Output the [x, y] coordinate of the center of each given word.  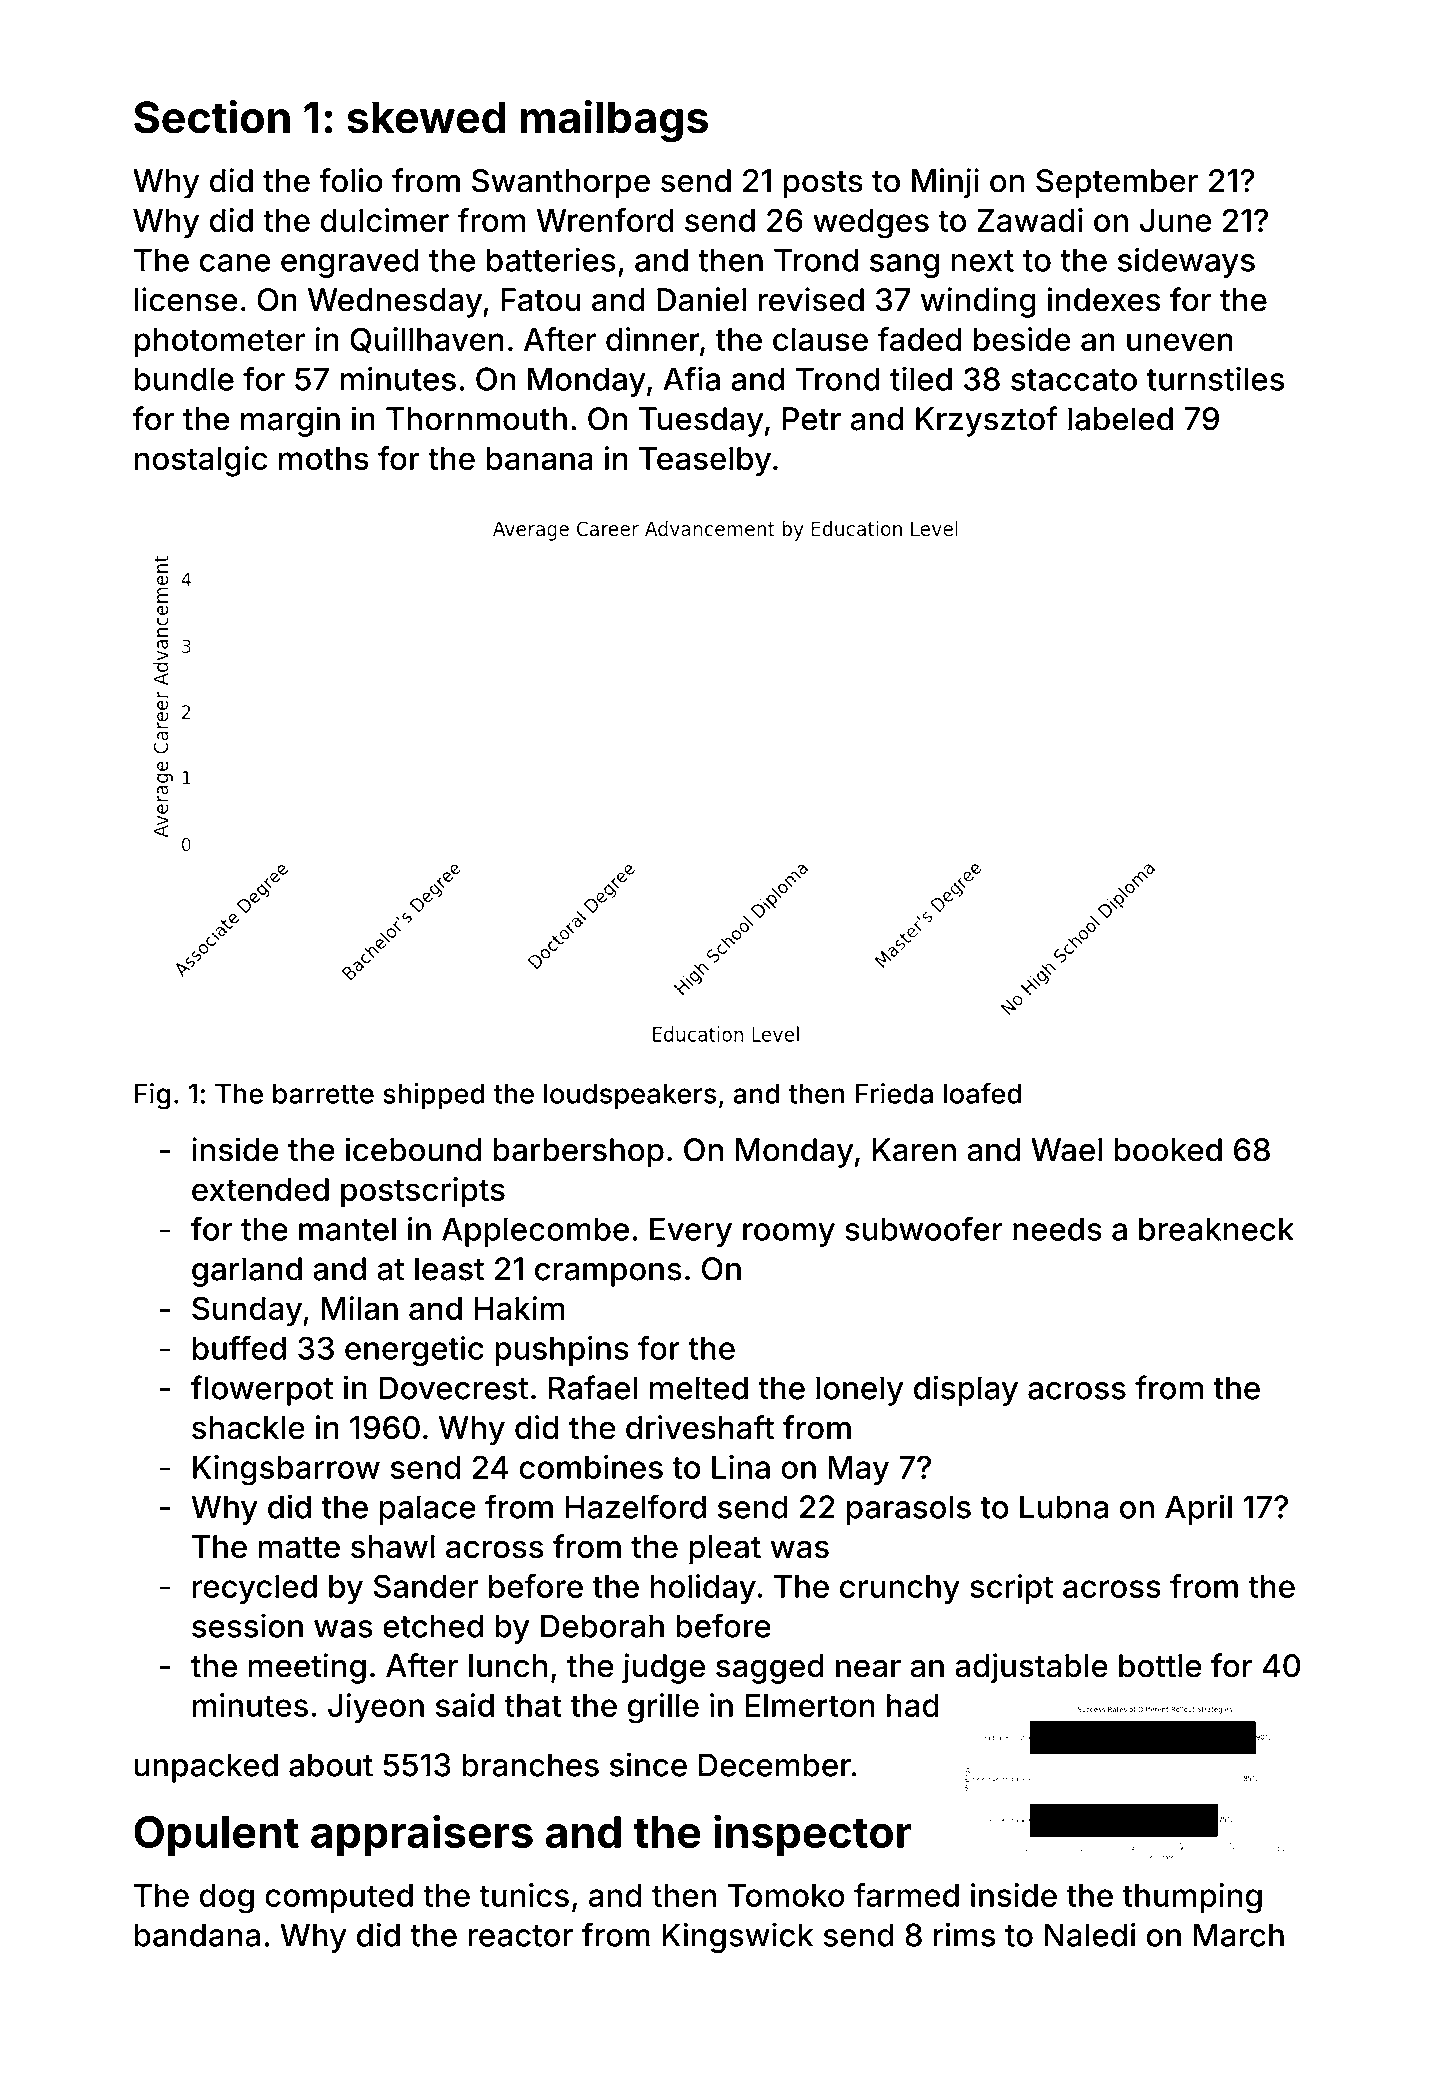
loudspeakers [630, 1096]
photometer [220, 342]
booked [1168, 1150]
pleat [725, 1550]
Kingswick [737, 1937]
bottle [1160, 1666]
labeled [1120, 419]
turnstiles [1215, 379]
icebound [413, 1149]
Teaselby [705, 462]
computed [339, 1898]
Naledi [1090, 1935]
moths [324, 458]
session [247, 1625]
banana [539, 458]
